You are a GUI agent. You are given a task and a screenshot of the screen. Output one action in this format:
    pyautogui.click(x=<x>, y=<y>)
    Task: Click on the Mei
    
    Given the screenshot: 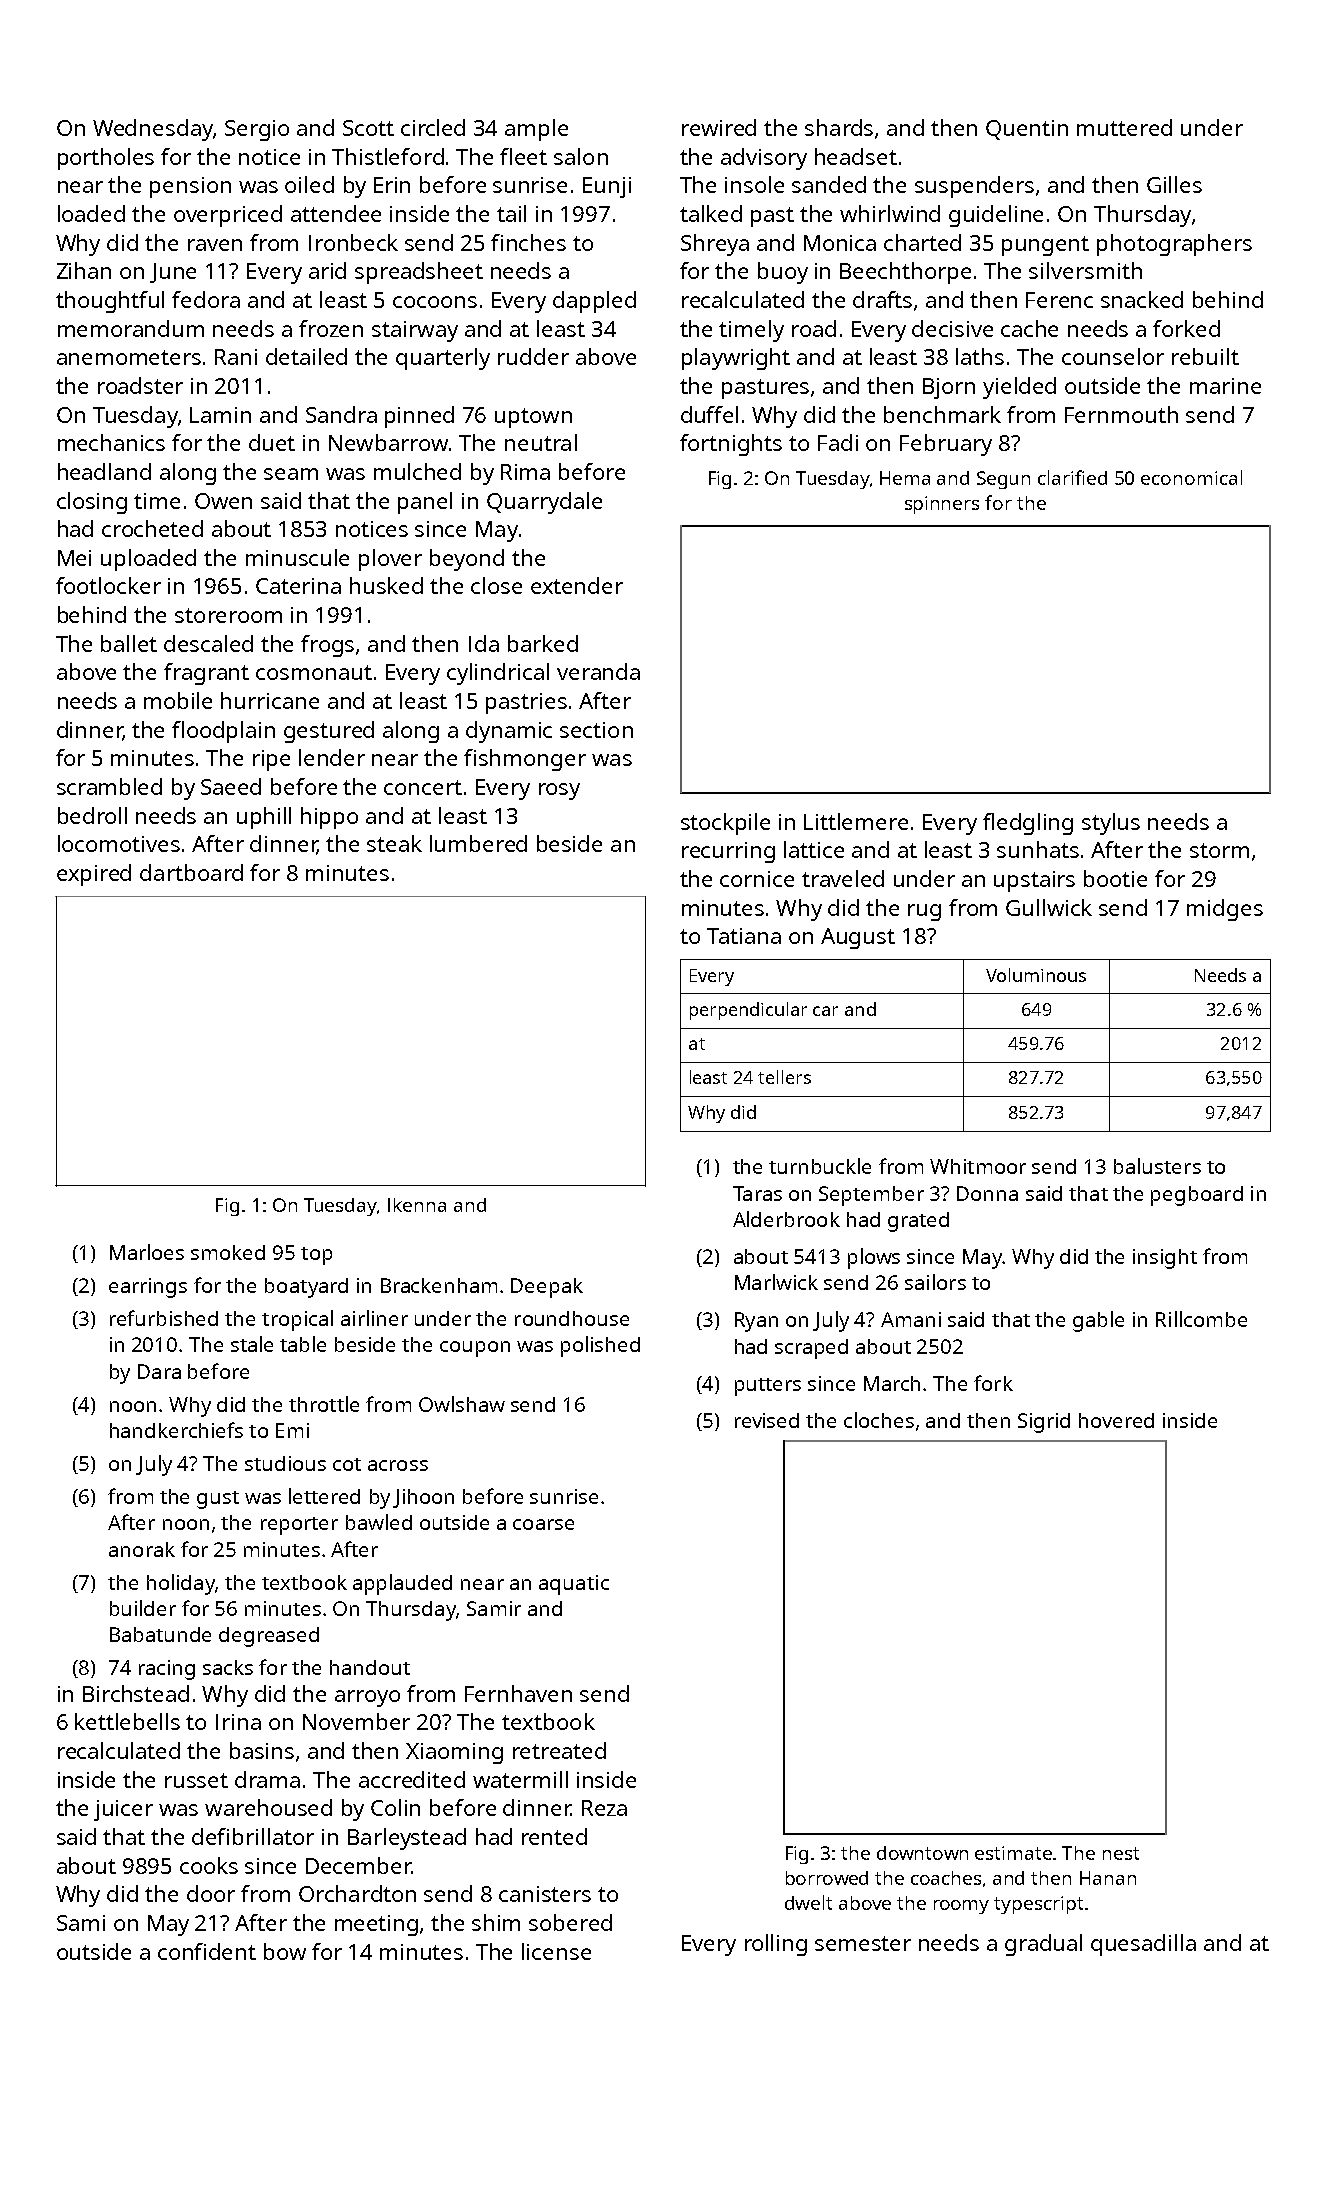 What is the action you would take?
    pyautogui.click(x=74, y=558)
